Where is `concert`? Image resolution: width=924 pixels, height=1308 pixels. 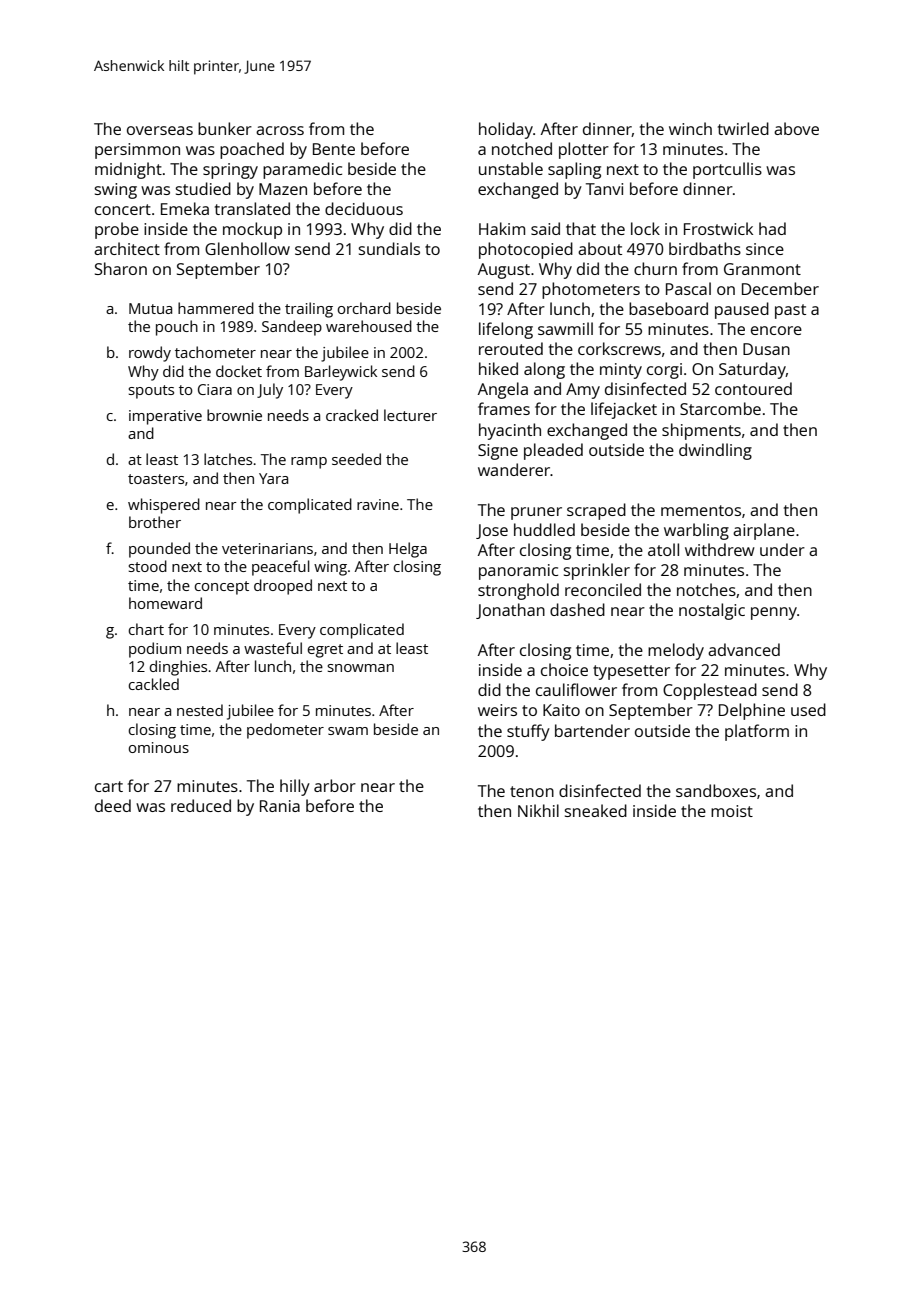
concert is located at coordinates (123, 209).
